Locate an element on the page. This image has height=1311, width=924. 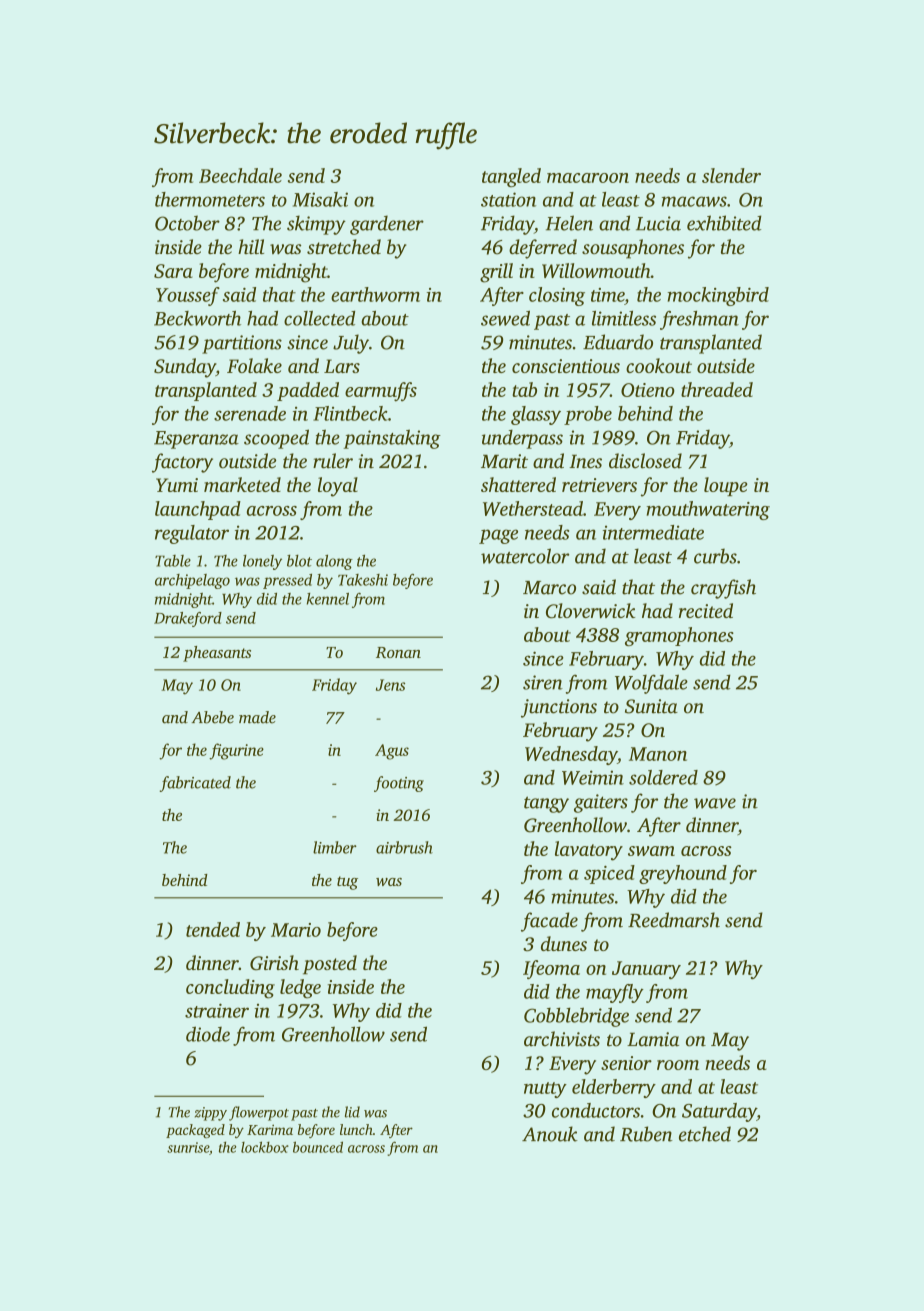
bounced is located at coordinates (318, 1147).
